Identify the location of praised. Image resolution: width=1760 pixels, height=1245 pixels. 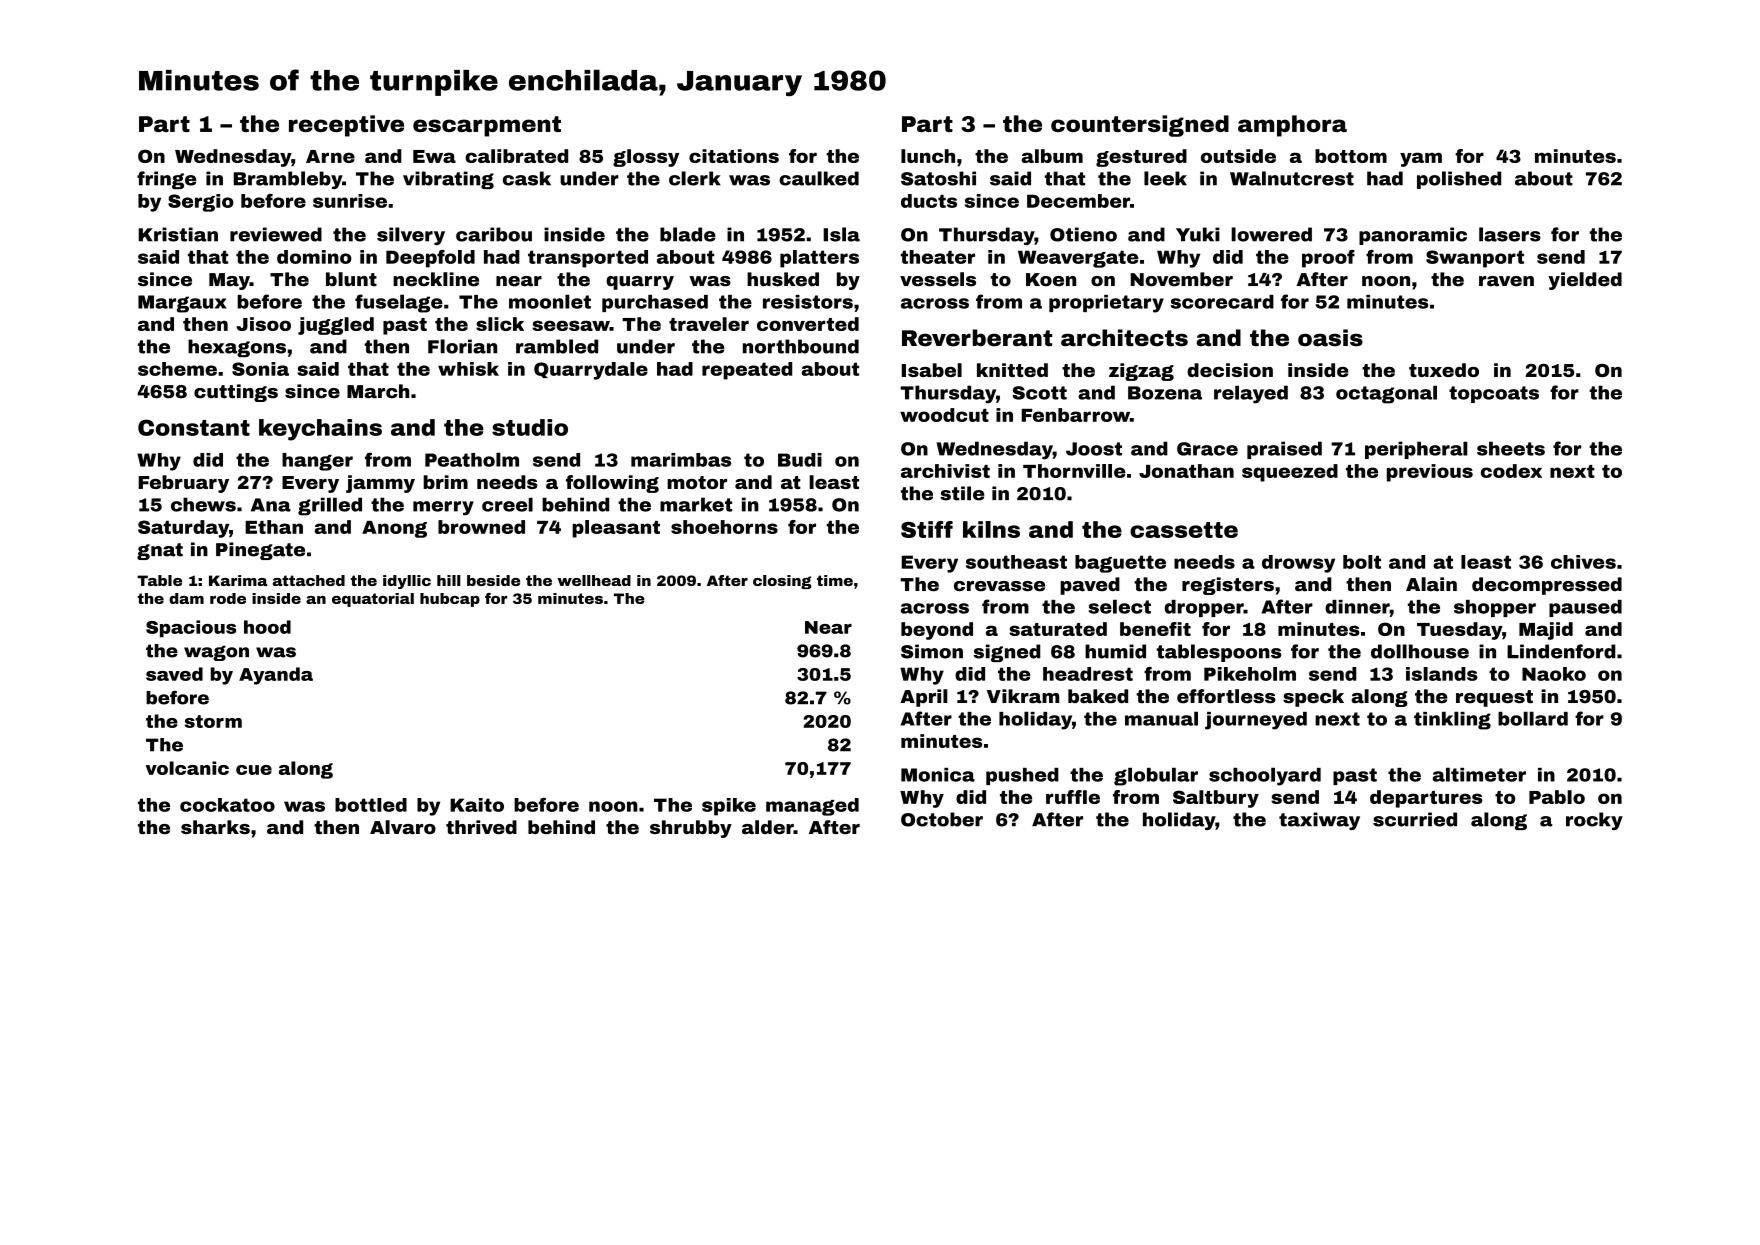
(1284, 450).
